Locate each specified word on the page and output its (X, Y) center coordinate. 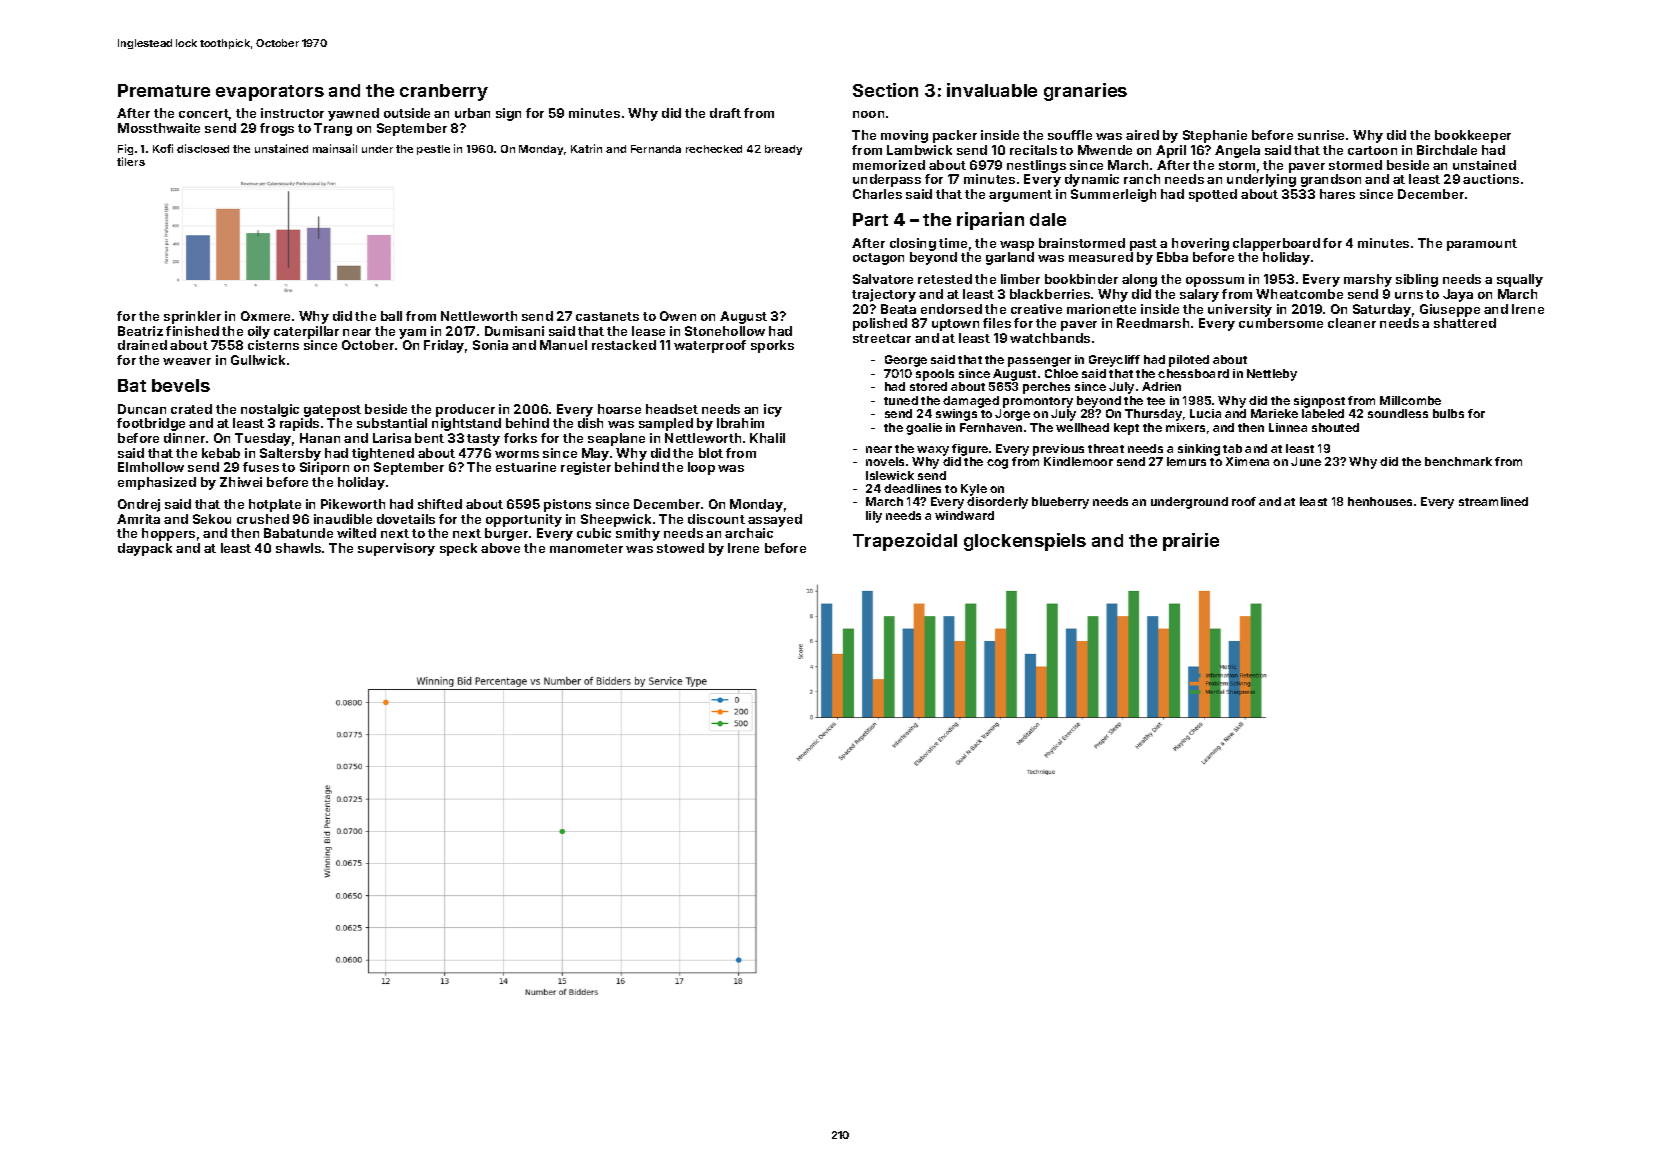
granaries (1085, 92)
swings (956, 415)
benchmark (1458, 461)
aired (1142, 135)
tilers (131, 161)
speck (458, 549)
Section (885, 90)
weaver (187, 361)
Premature (164, 90)
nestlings (1036, 166)
